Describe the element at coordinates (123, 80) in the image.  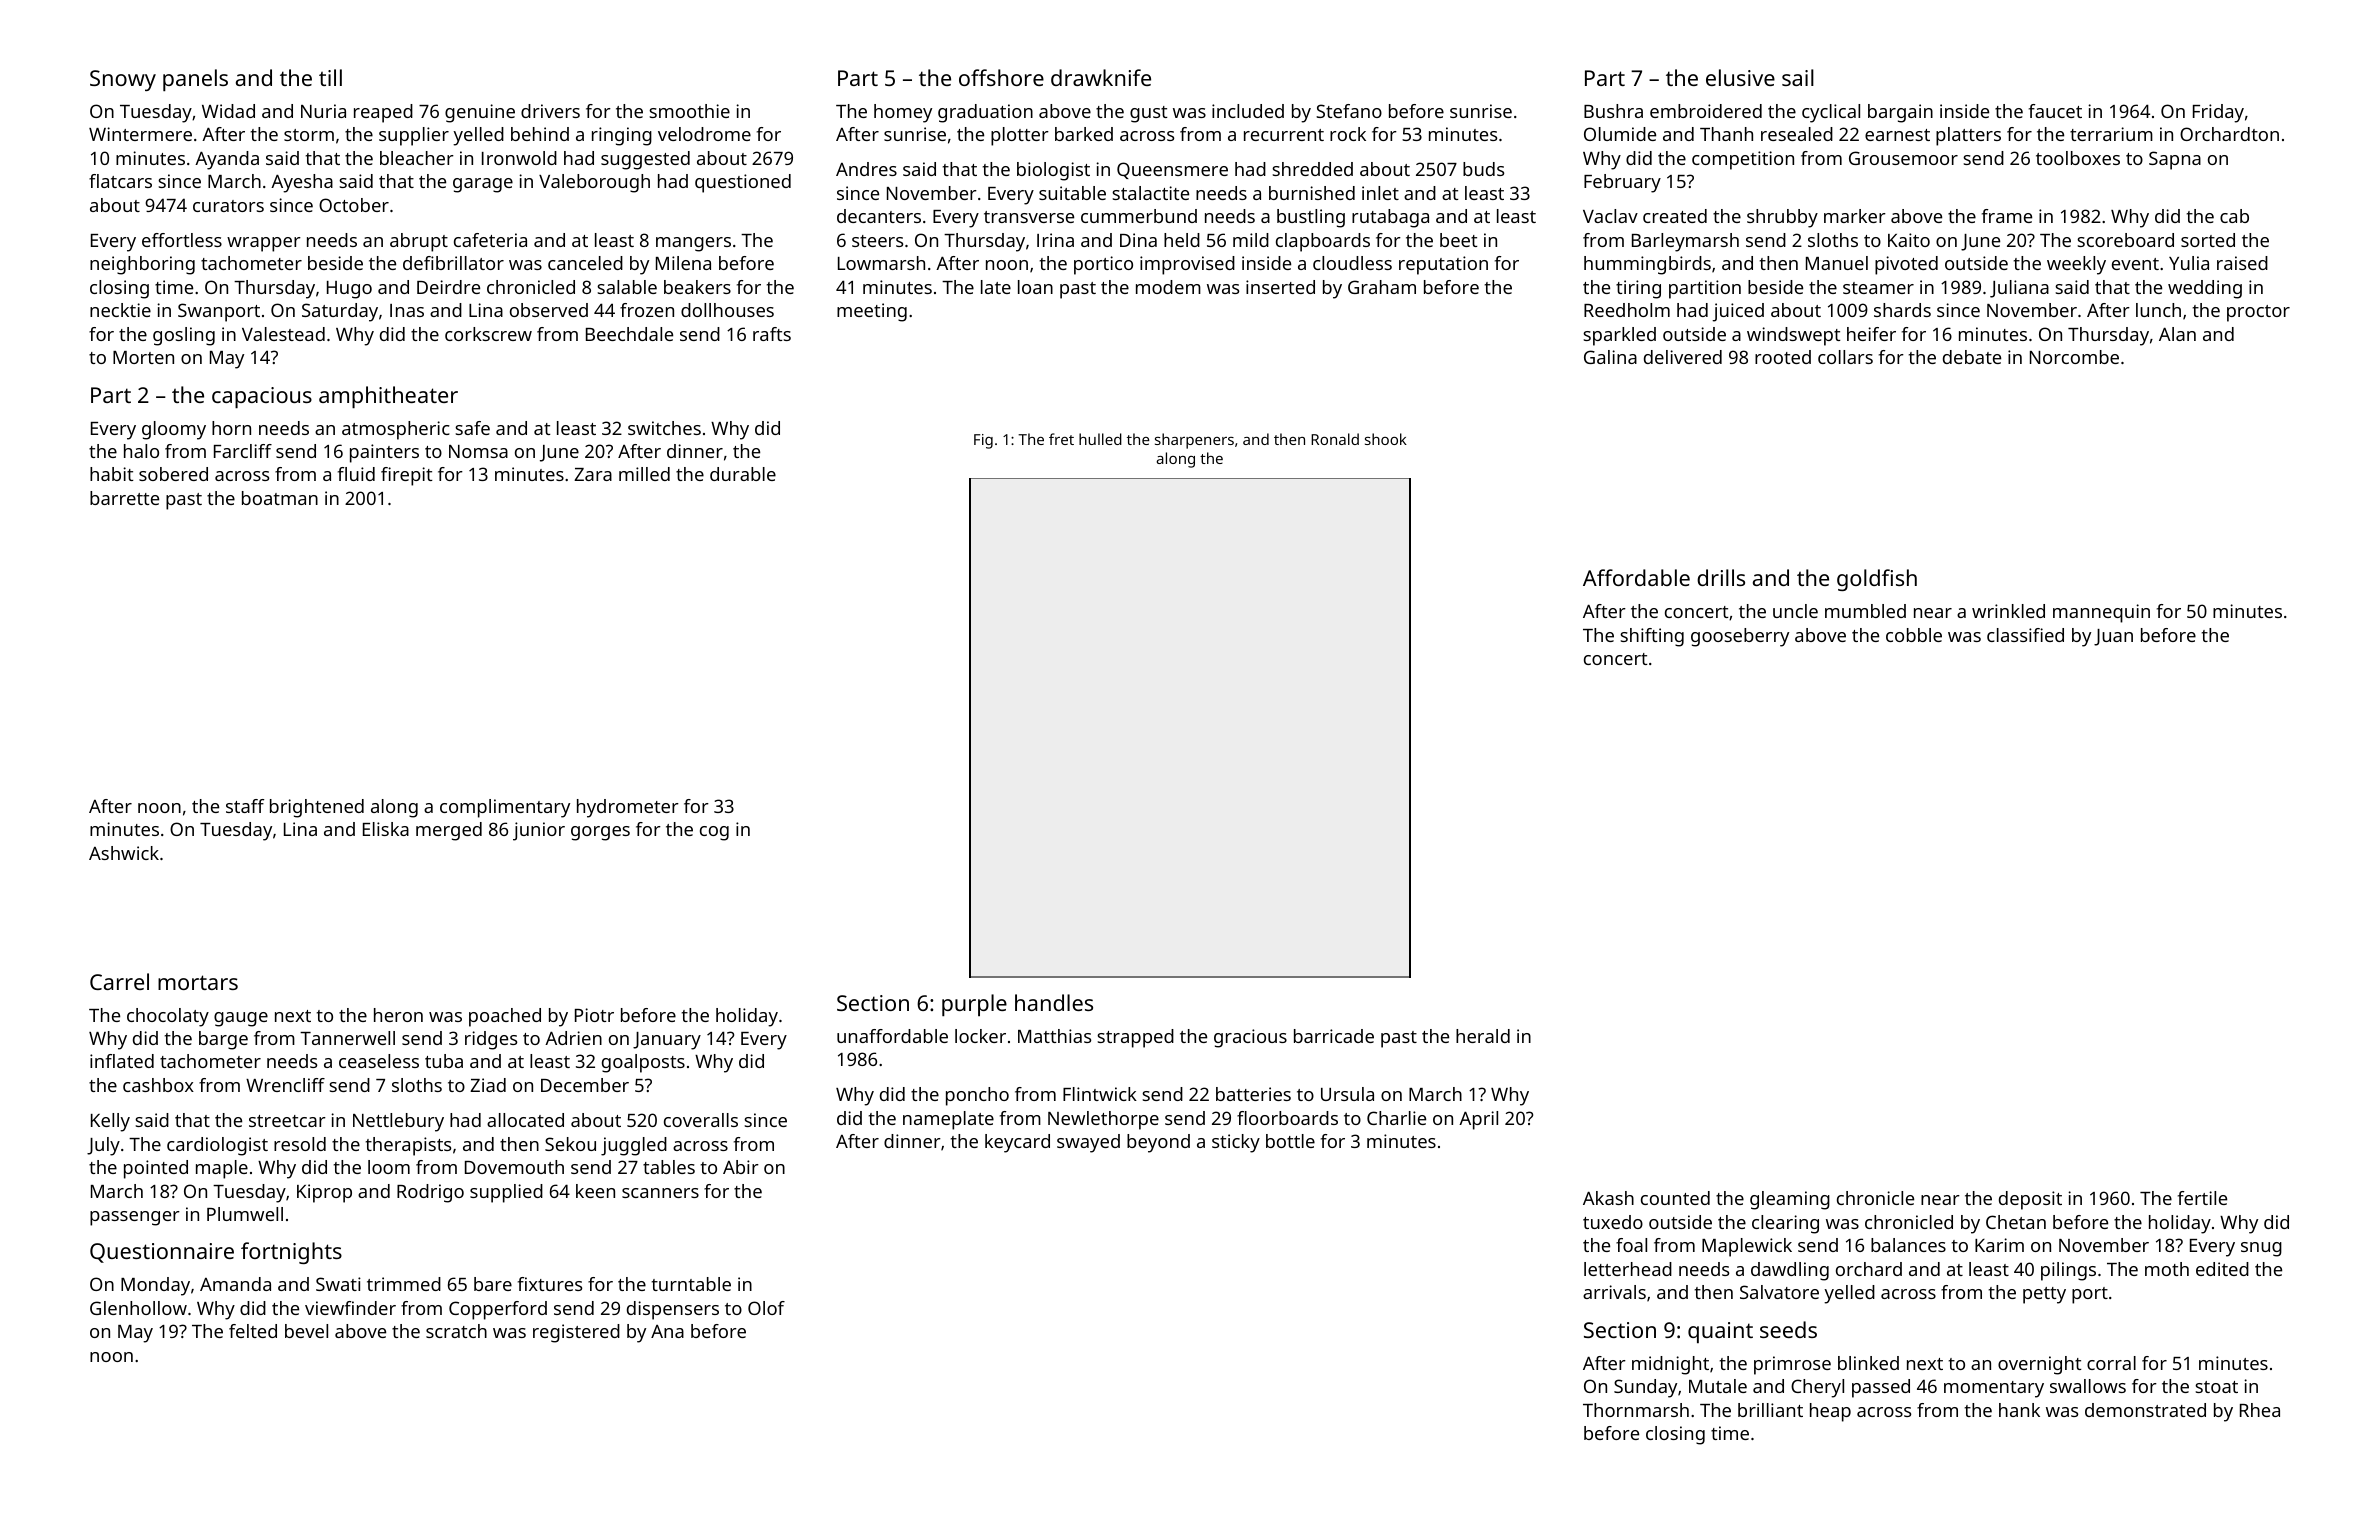
I see `Snowy` at that location.
